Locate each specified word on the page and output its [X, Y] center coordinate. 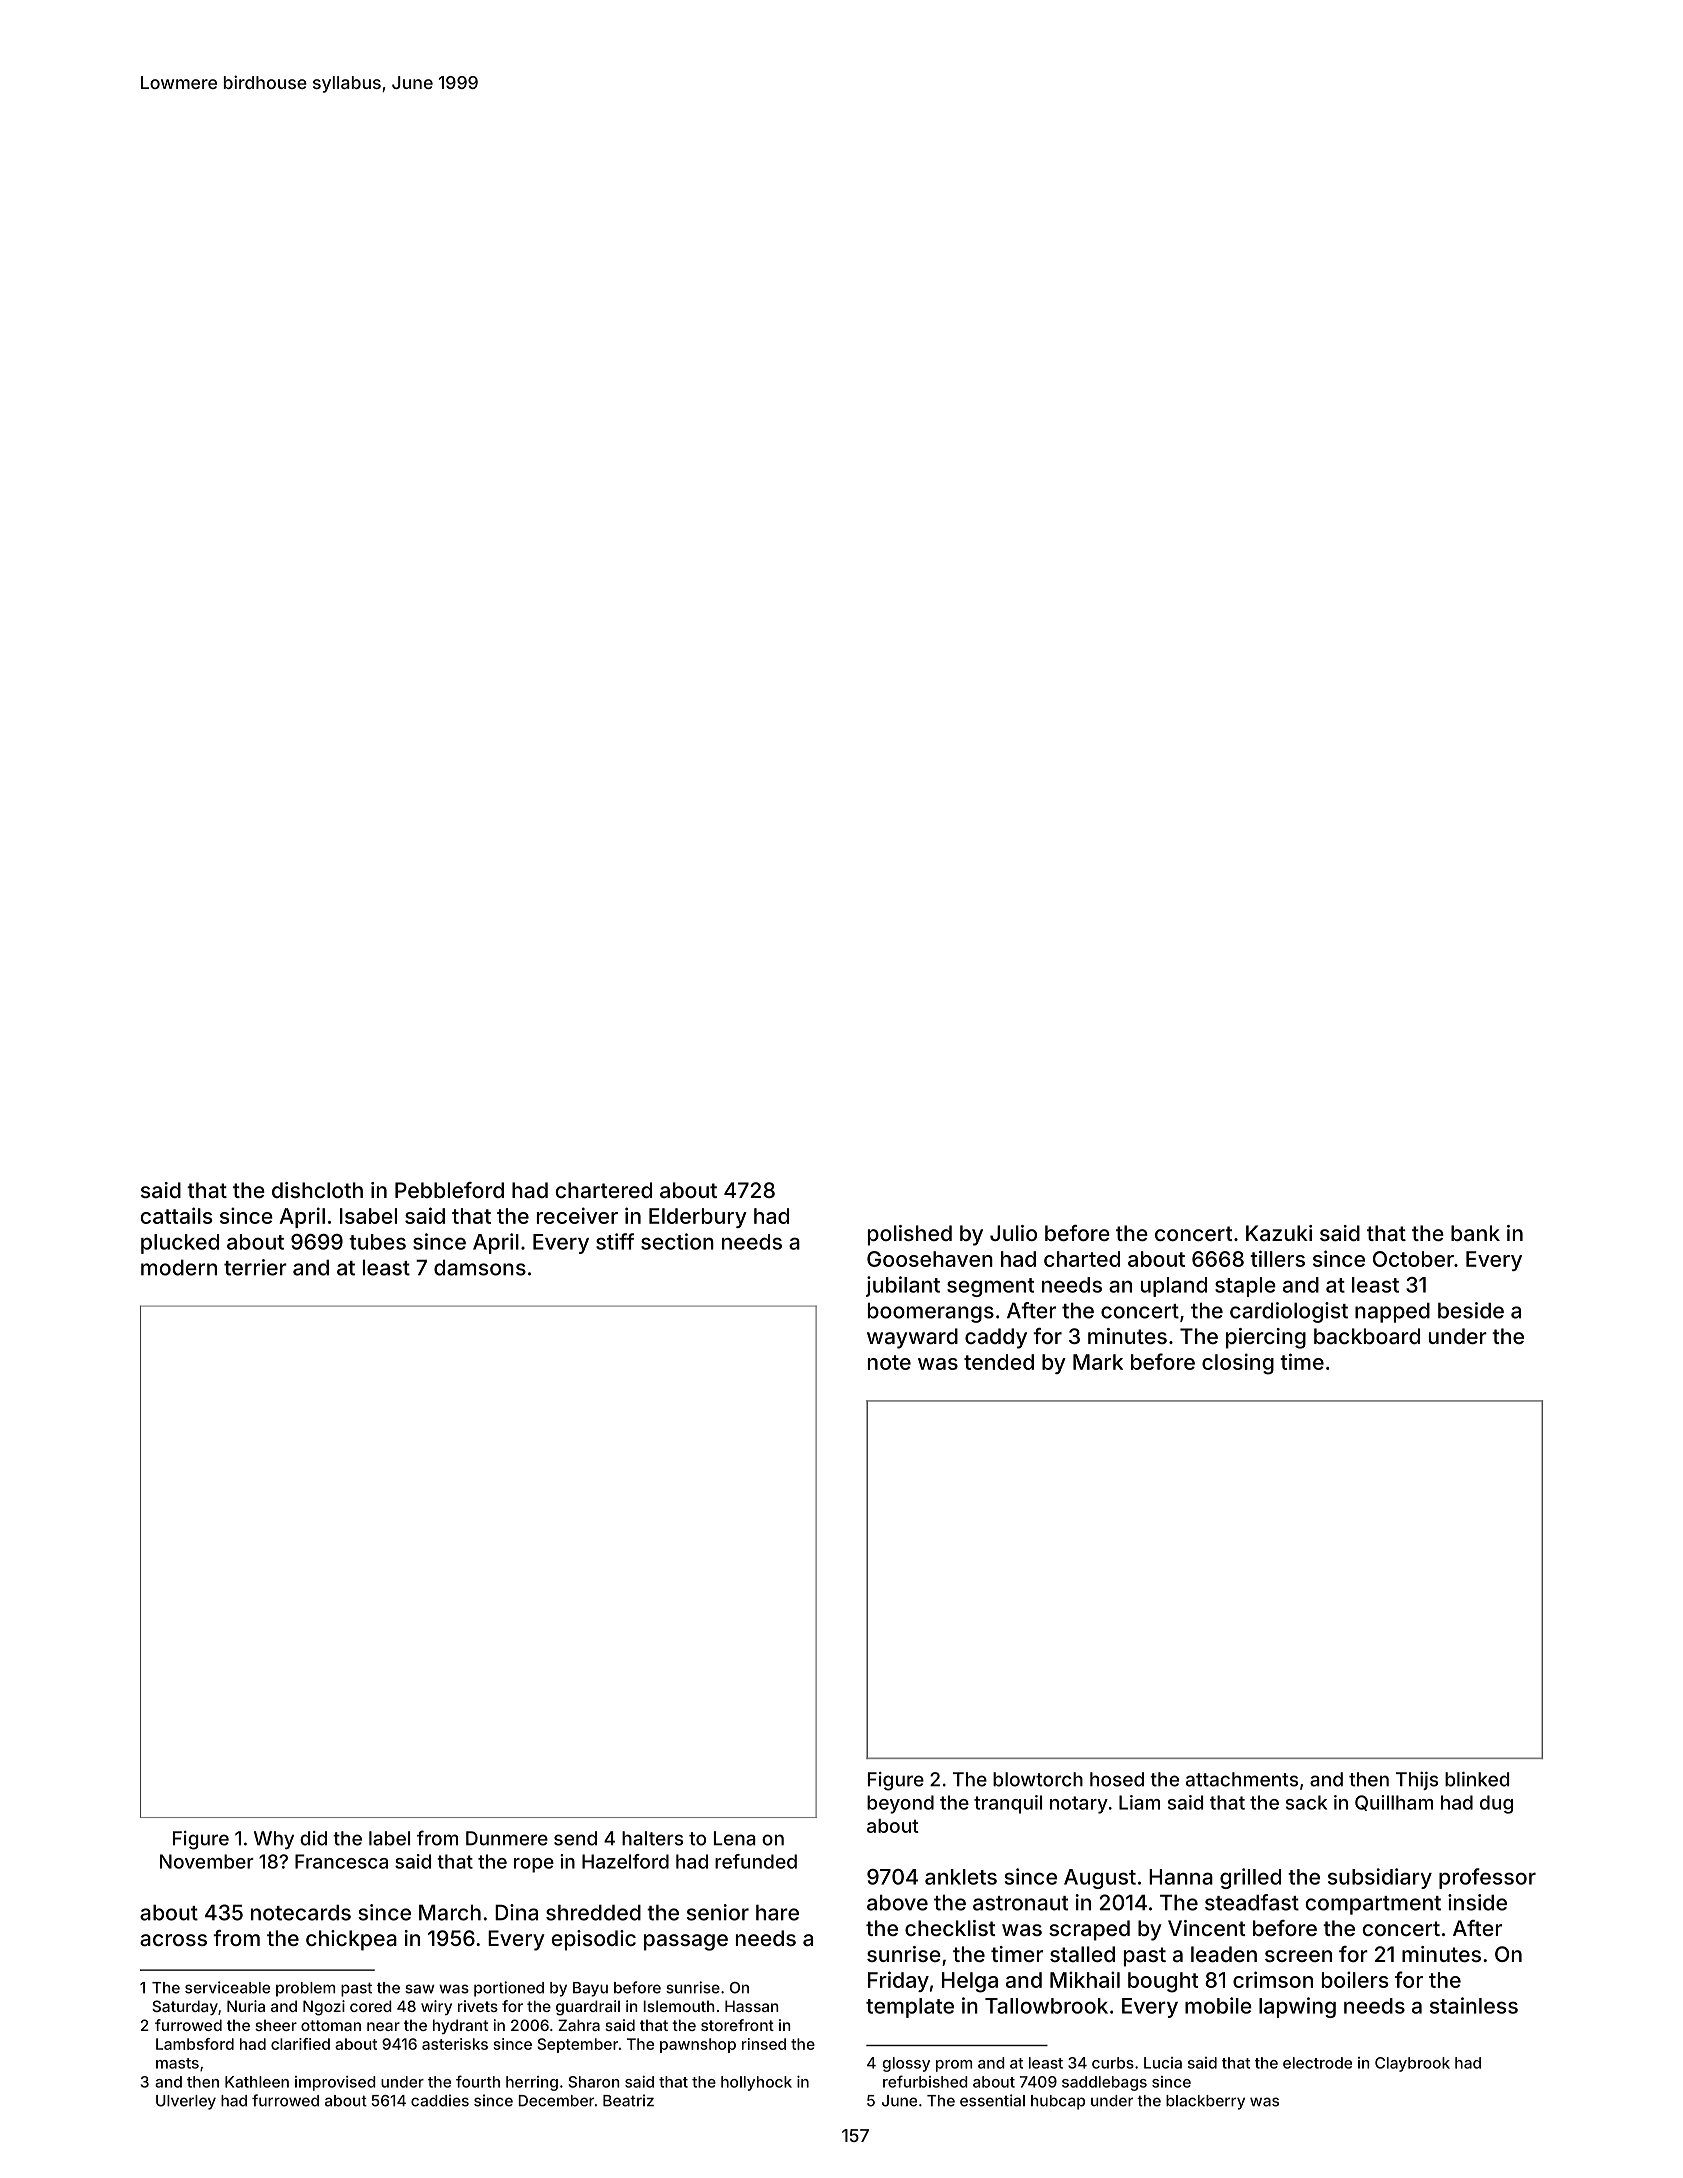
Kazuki [1279, 1233]
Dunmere [507, 1838]
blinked [1477, 1779]
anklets [961, 1877]
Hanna [1181, 1877]
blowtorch [1038, 1779]
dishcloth [317, 1190]
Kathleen [257, 2082]
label [389, 1838]
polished [910, 1235]
